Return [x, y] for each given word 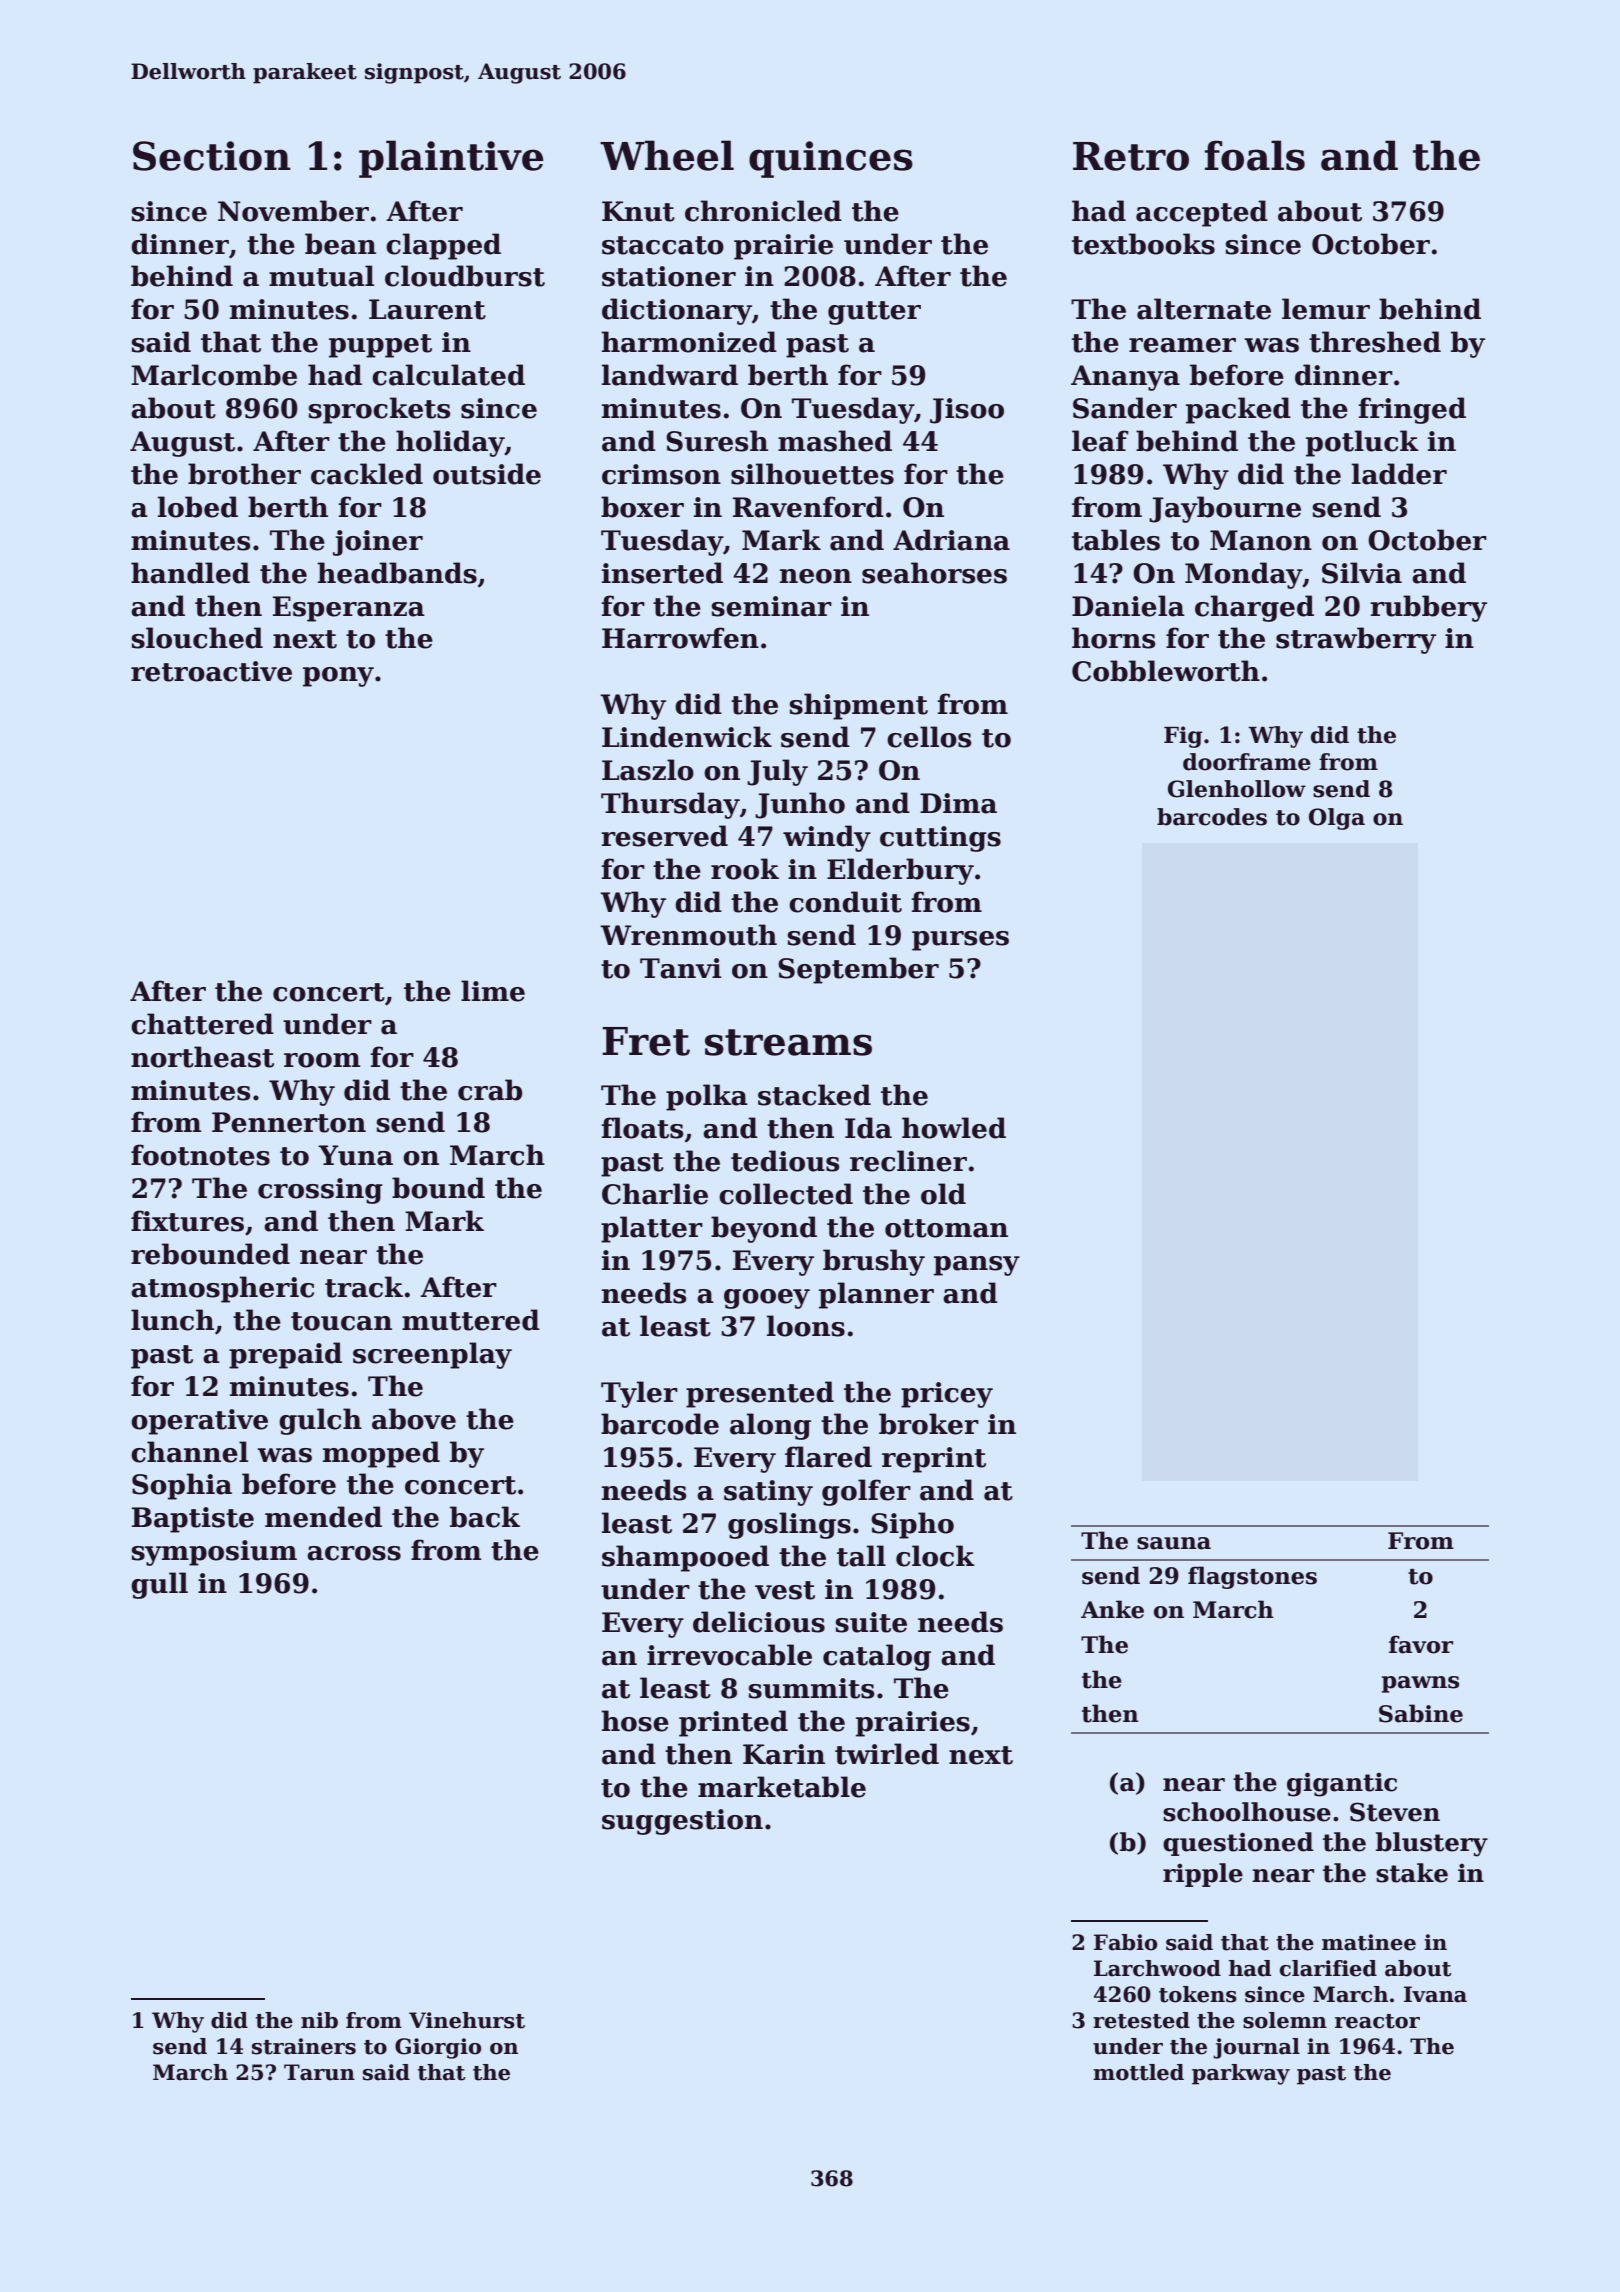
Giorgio [438, 2048]
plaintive [451, 159]
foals [1254, 155]
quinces [831, 159]
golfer [866, 1492]
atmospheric [222, 1289]
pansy [977, 1266]
